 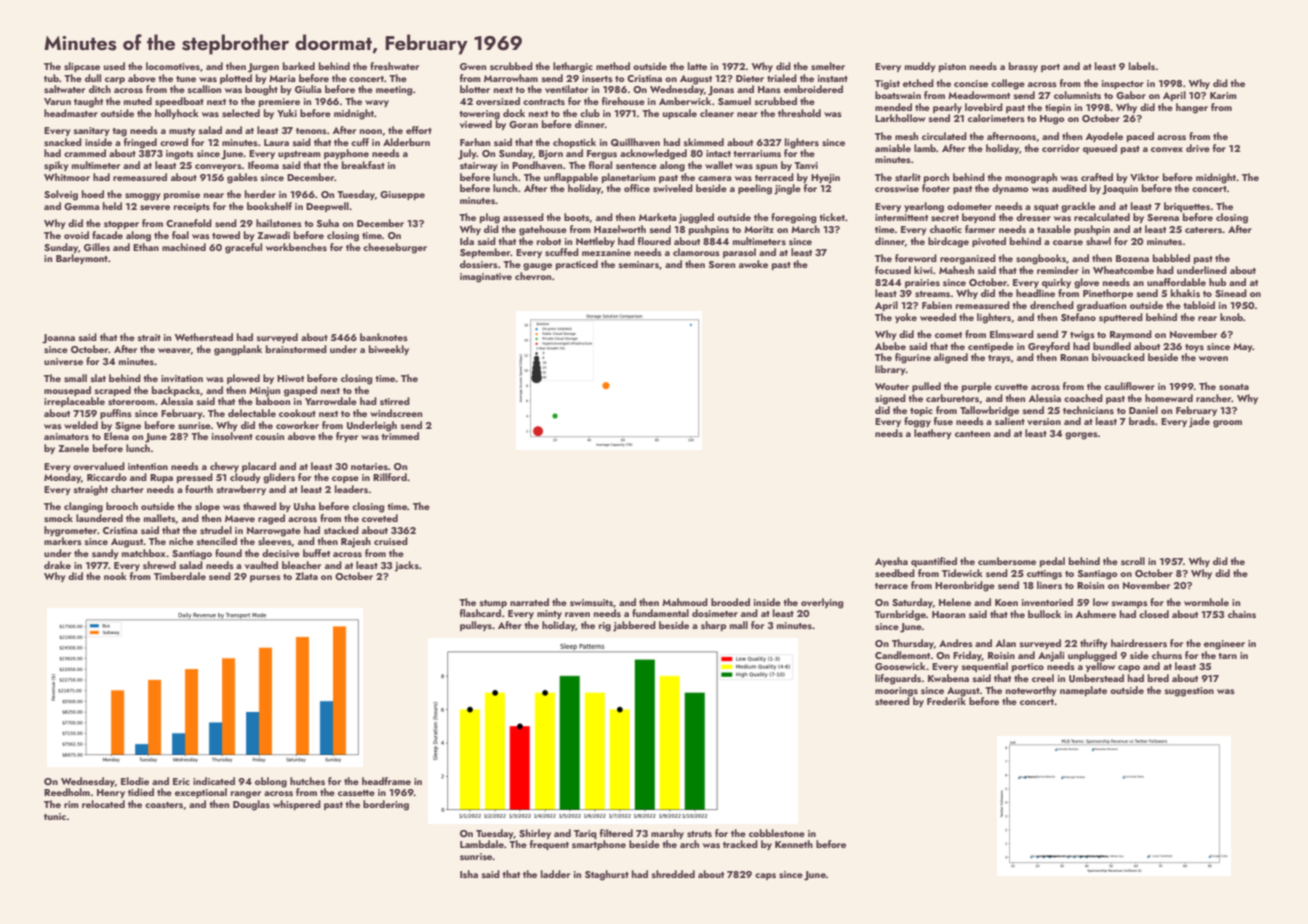 What do you see at coordinates (1163, 217) in the screenshot?
I see `Serena` at bounding box center [1163, 217].
